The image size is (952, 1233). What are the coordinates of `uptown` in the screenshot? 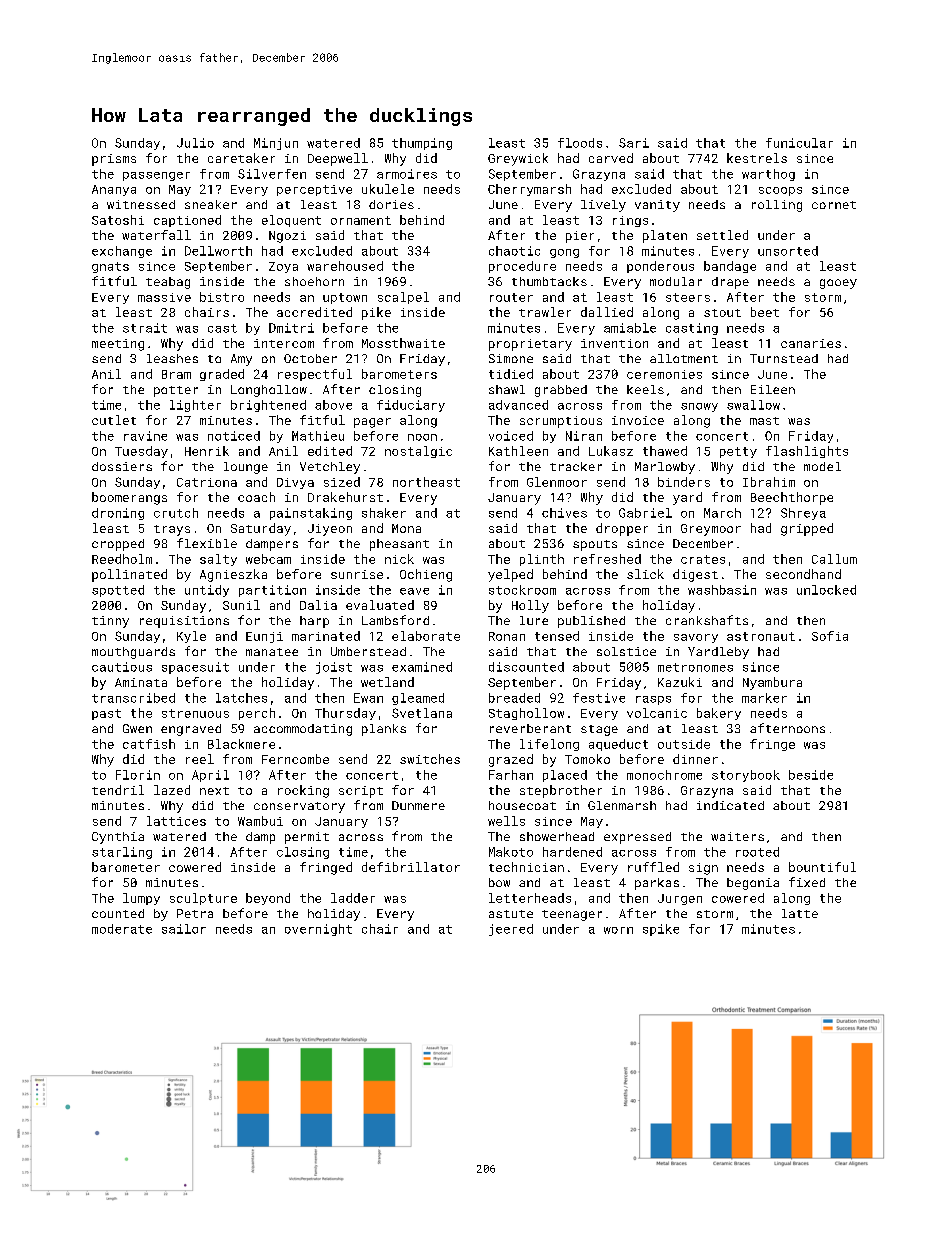 It's located at (345, 298).
